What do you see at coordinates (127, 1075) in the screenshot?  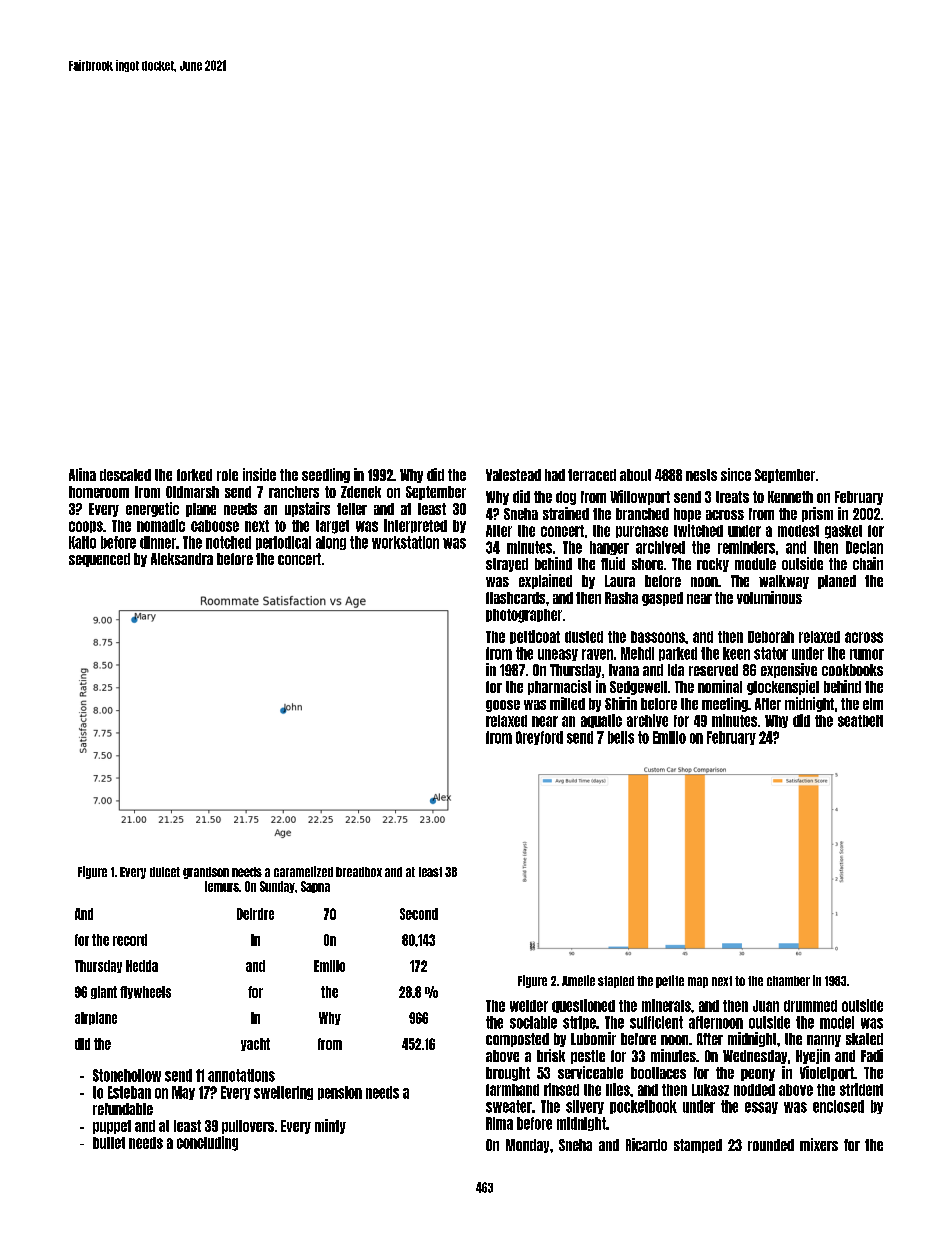 I see `Stonehollow` at bounding box center [127, 1075].
